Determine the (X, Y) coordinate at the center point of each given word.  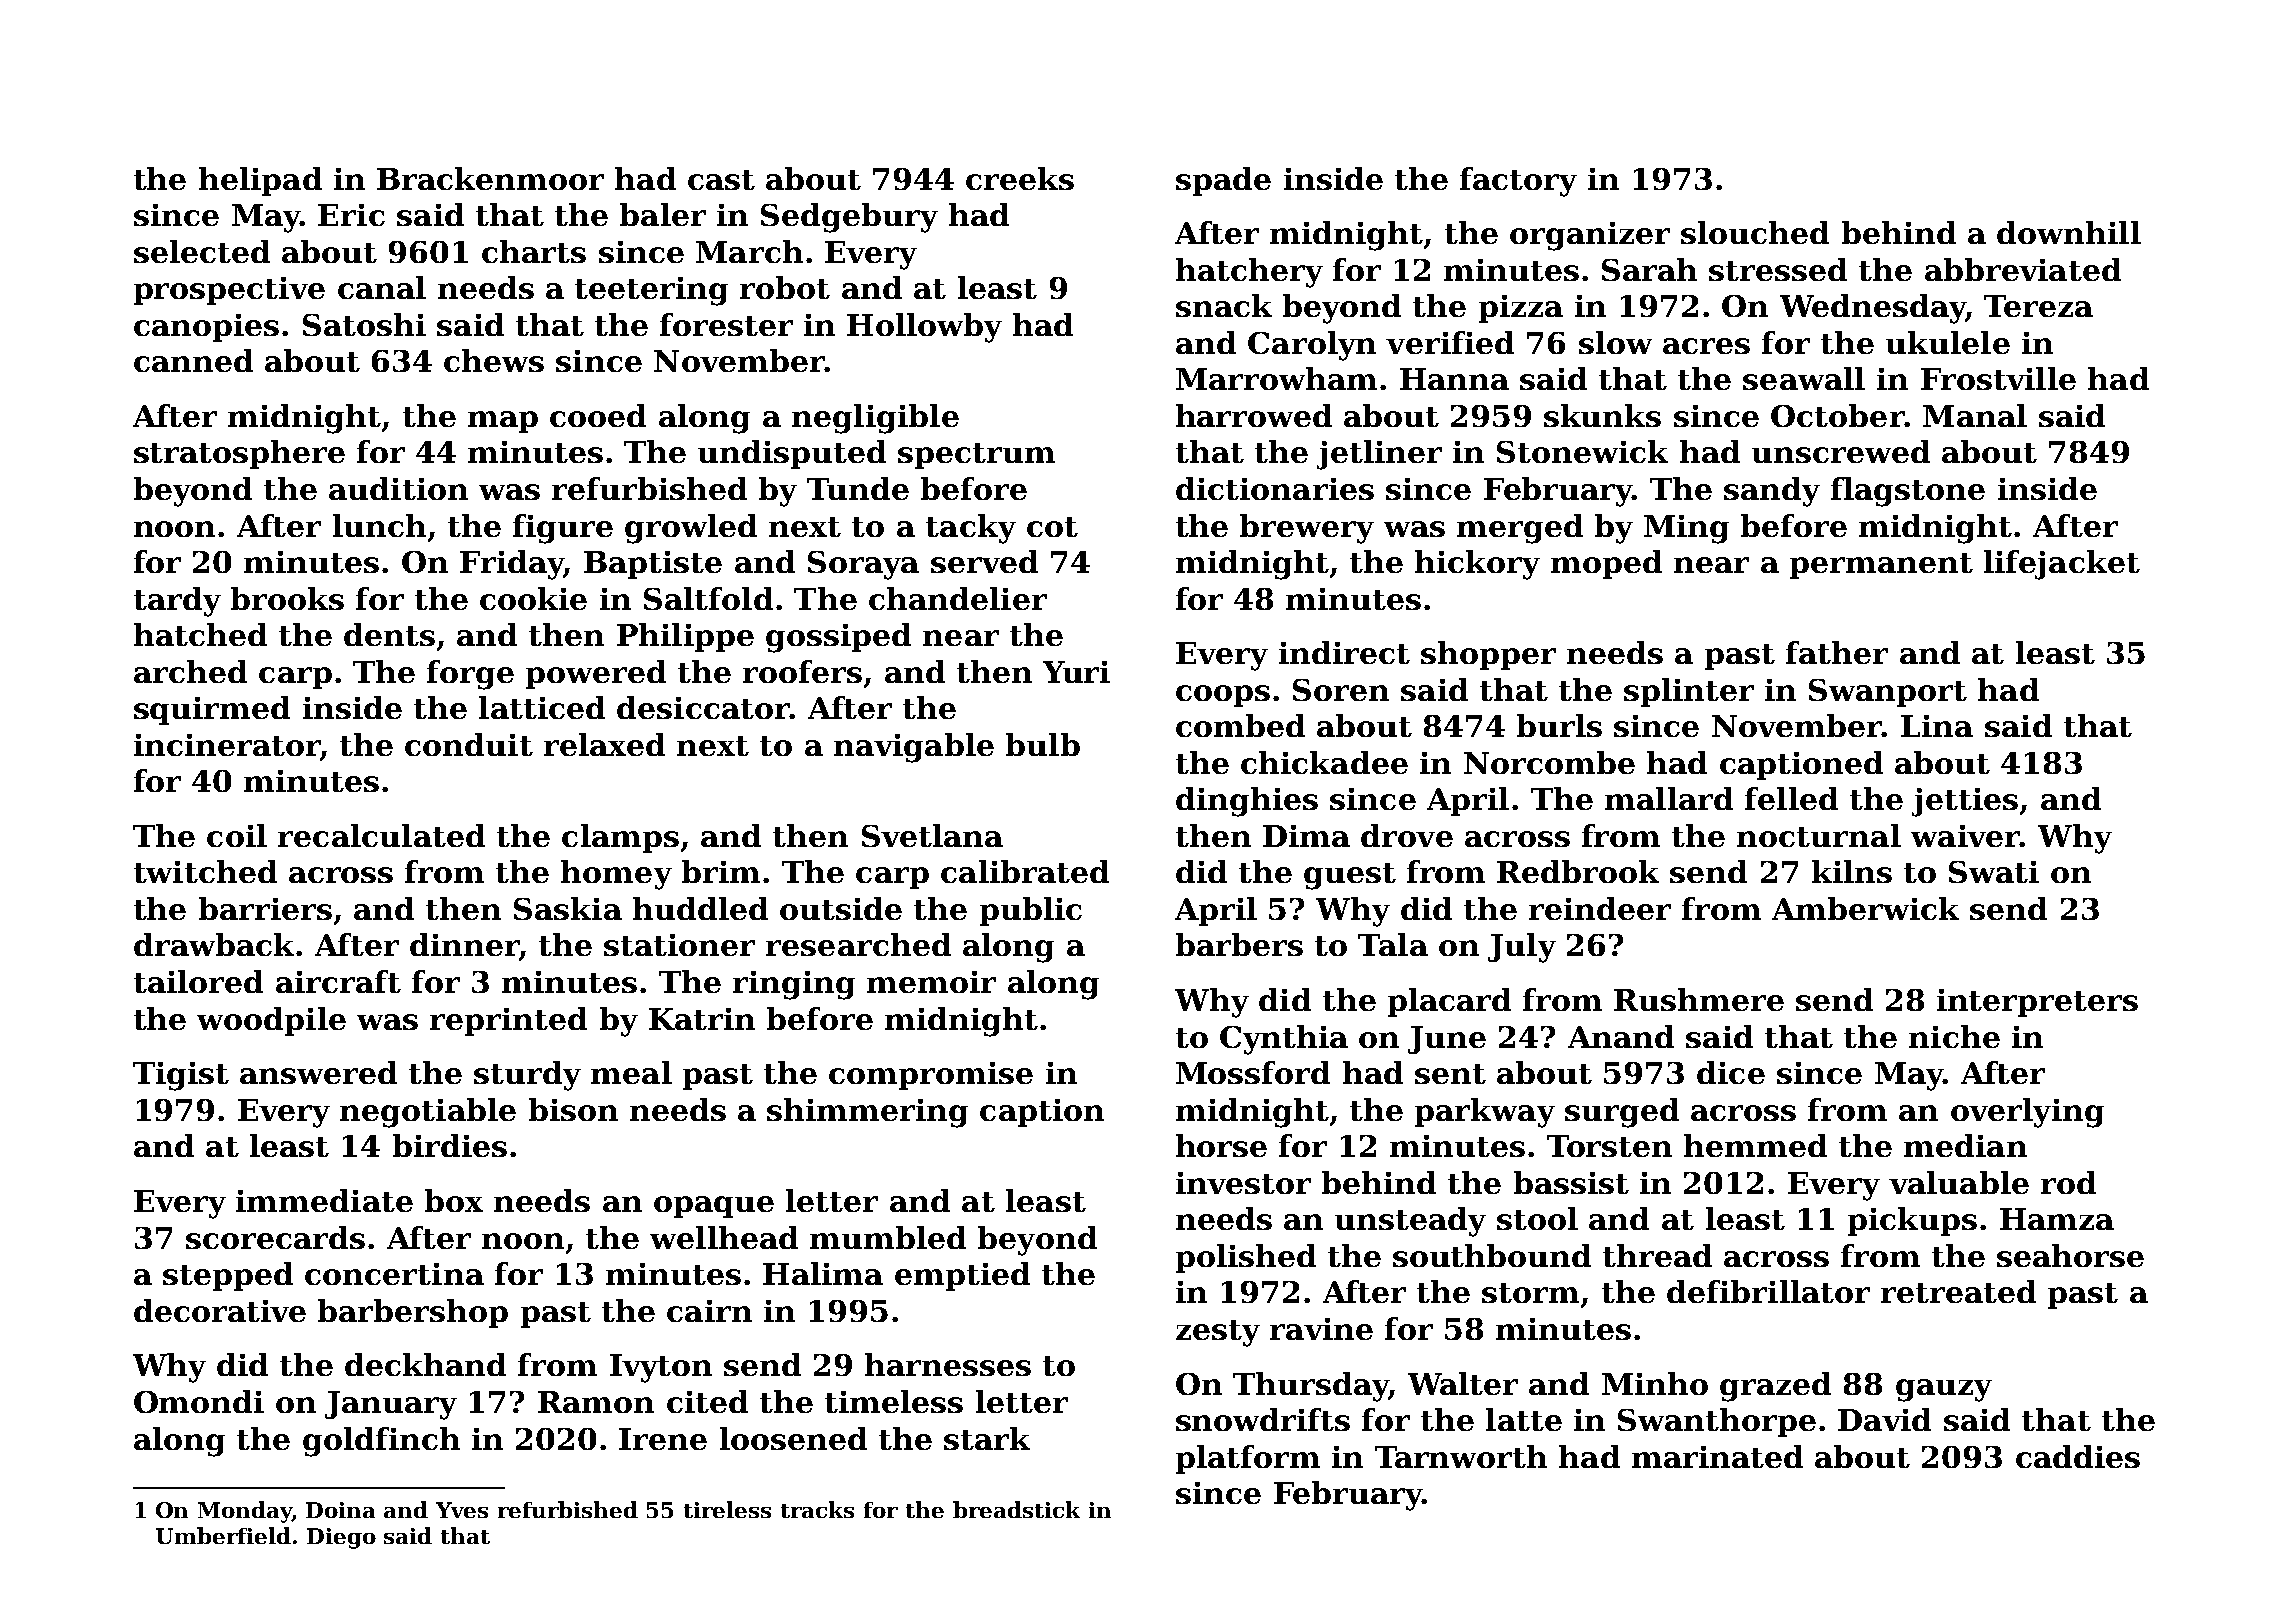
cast (721, 180)
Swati (1994, 872)
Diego (341, 1538)
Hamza (2057, 1219)
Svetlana (932, 835)
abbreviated (2023, 269)
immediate (324, 1200)
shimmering (867, 1113)
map (503, 422)
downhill (2069, 232)
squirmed (212, 710)
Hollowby (924, 328)
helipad (260, 181)
